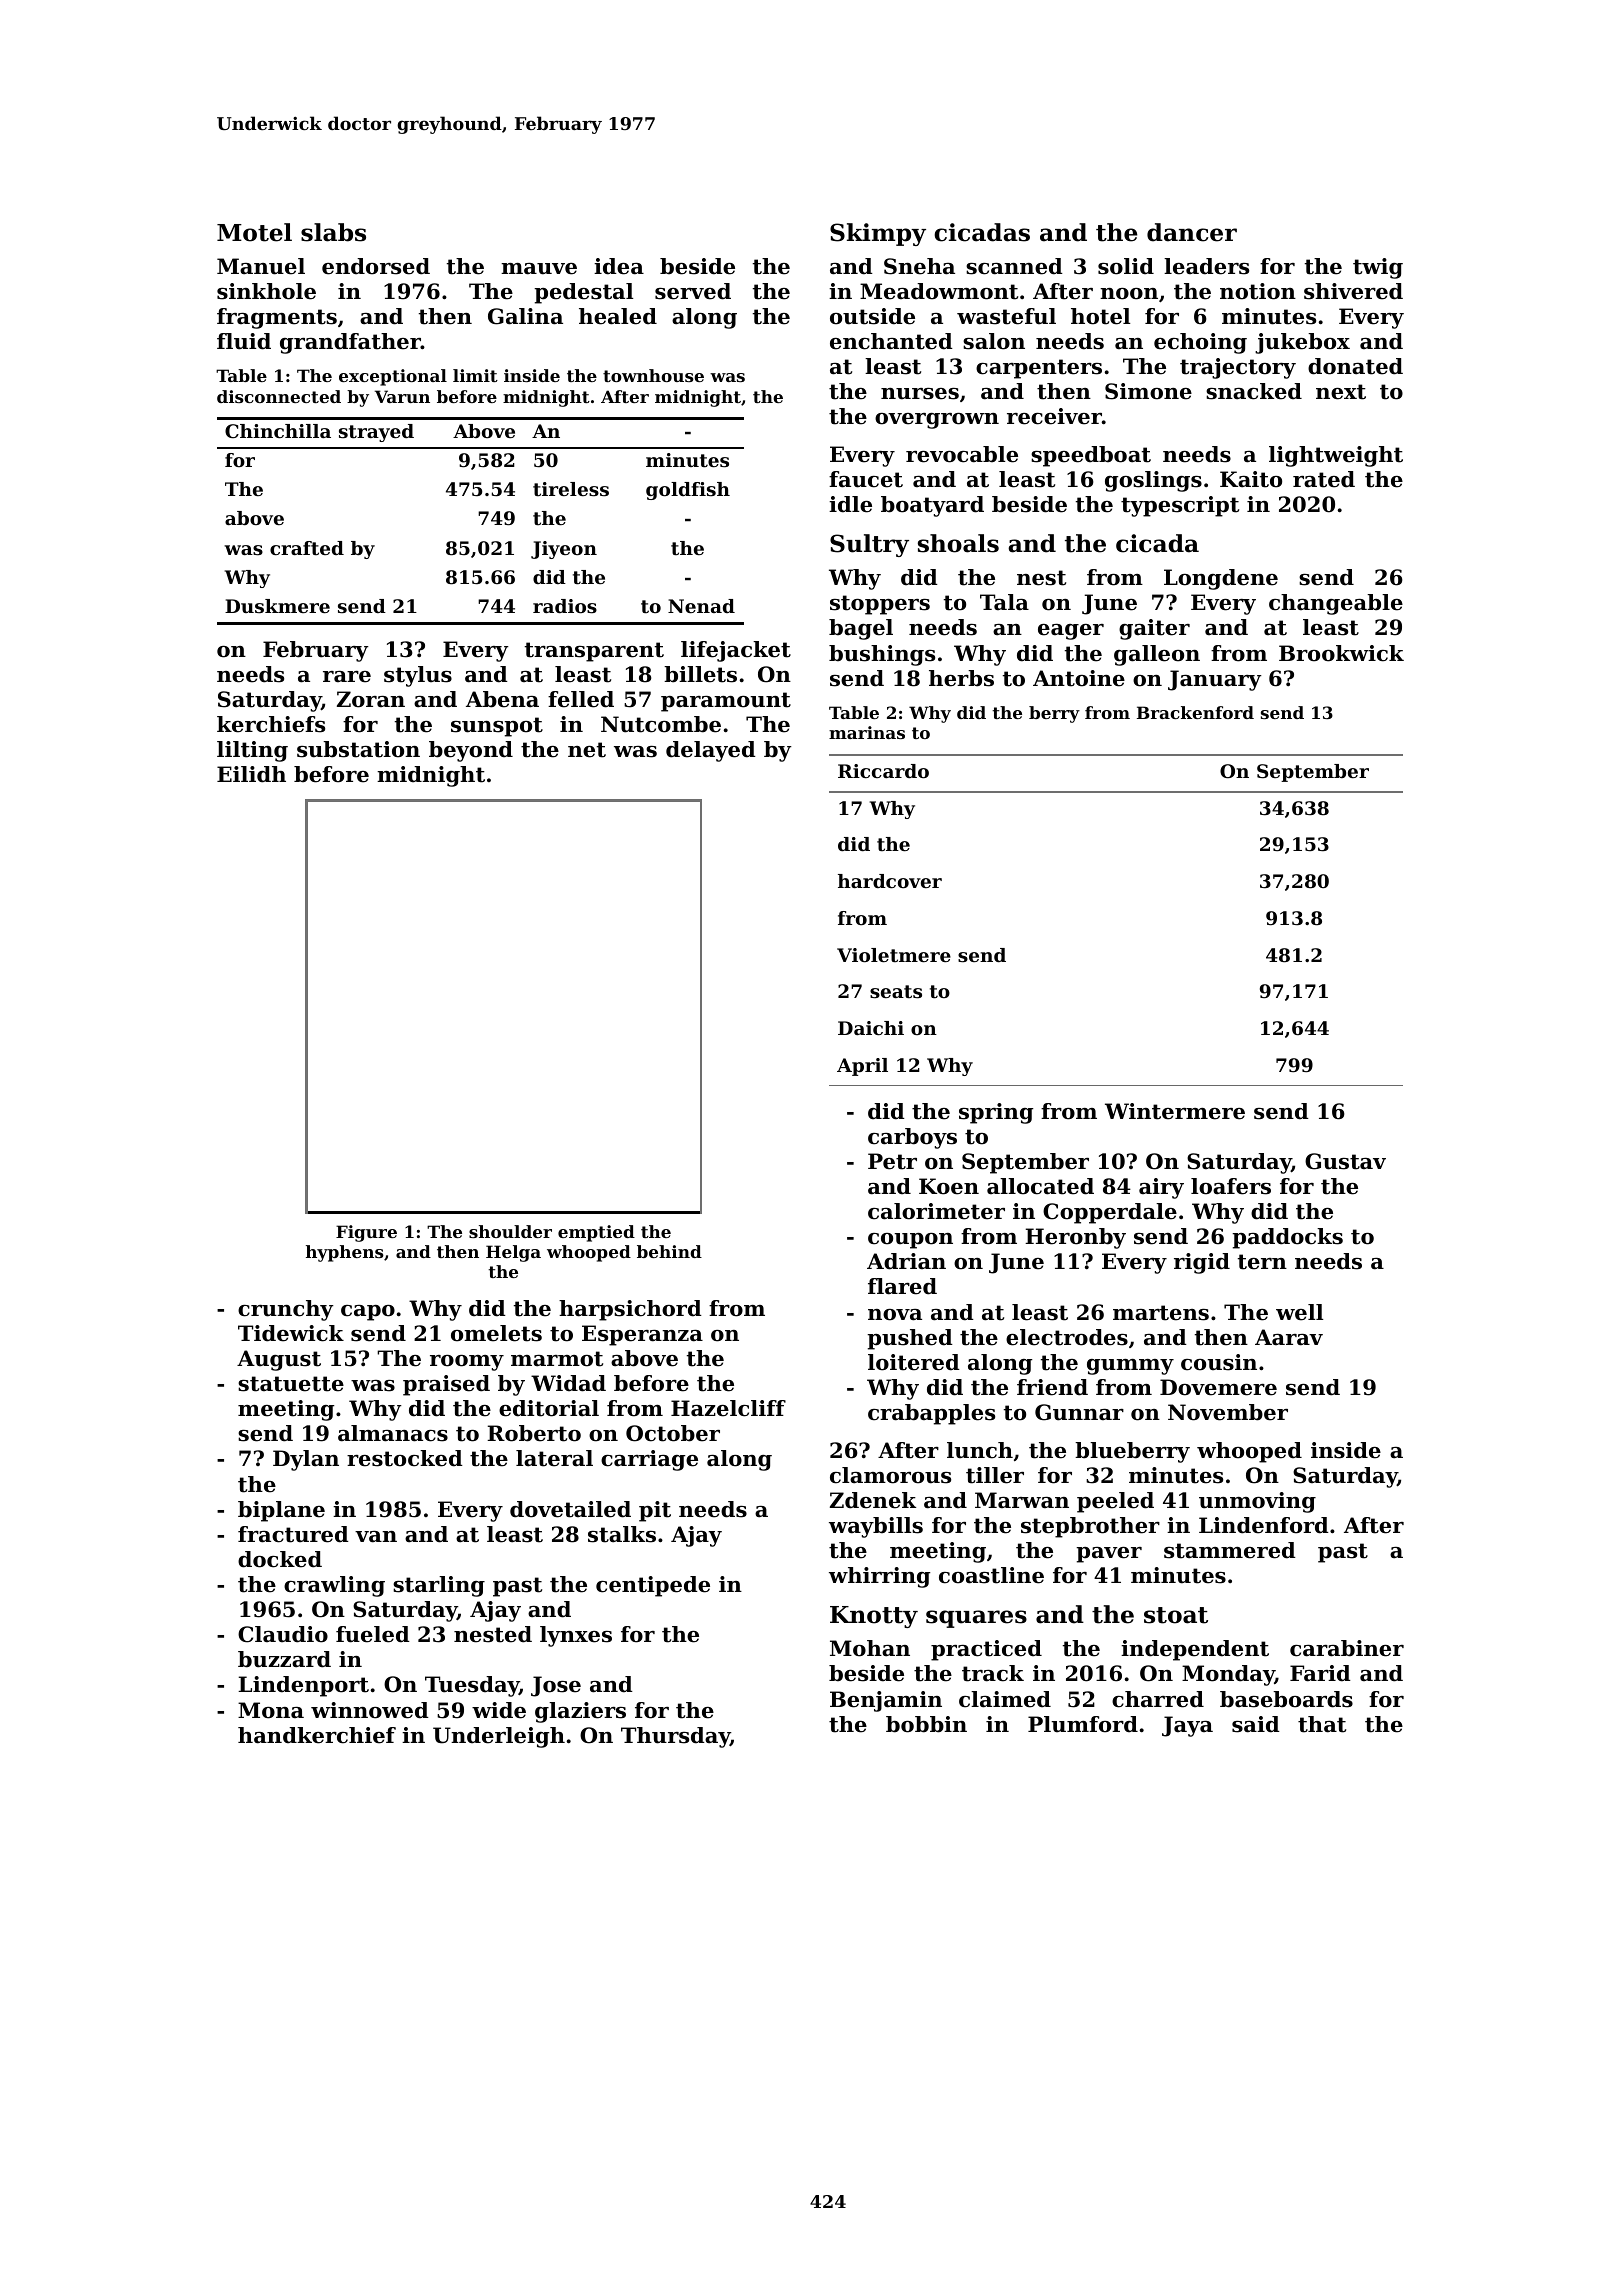 The height and width of the image is (2292, 1620). What do you see at coordinates (565, 606) in the image?
I see `radios` at bounding box center [565, 606].
